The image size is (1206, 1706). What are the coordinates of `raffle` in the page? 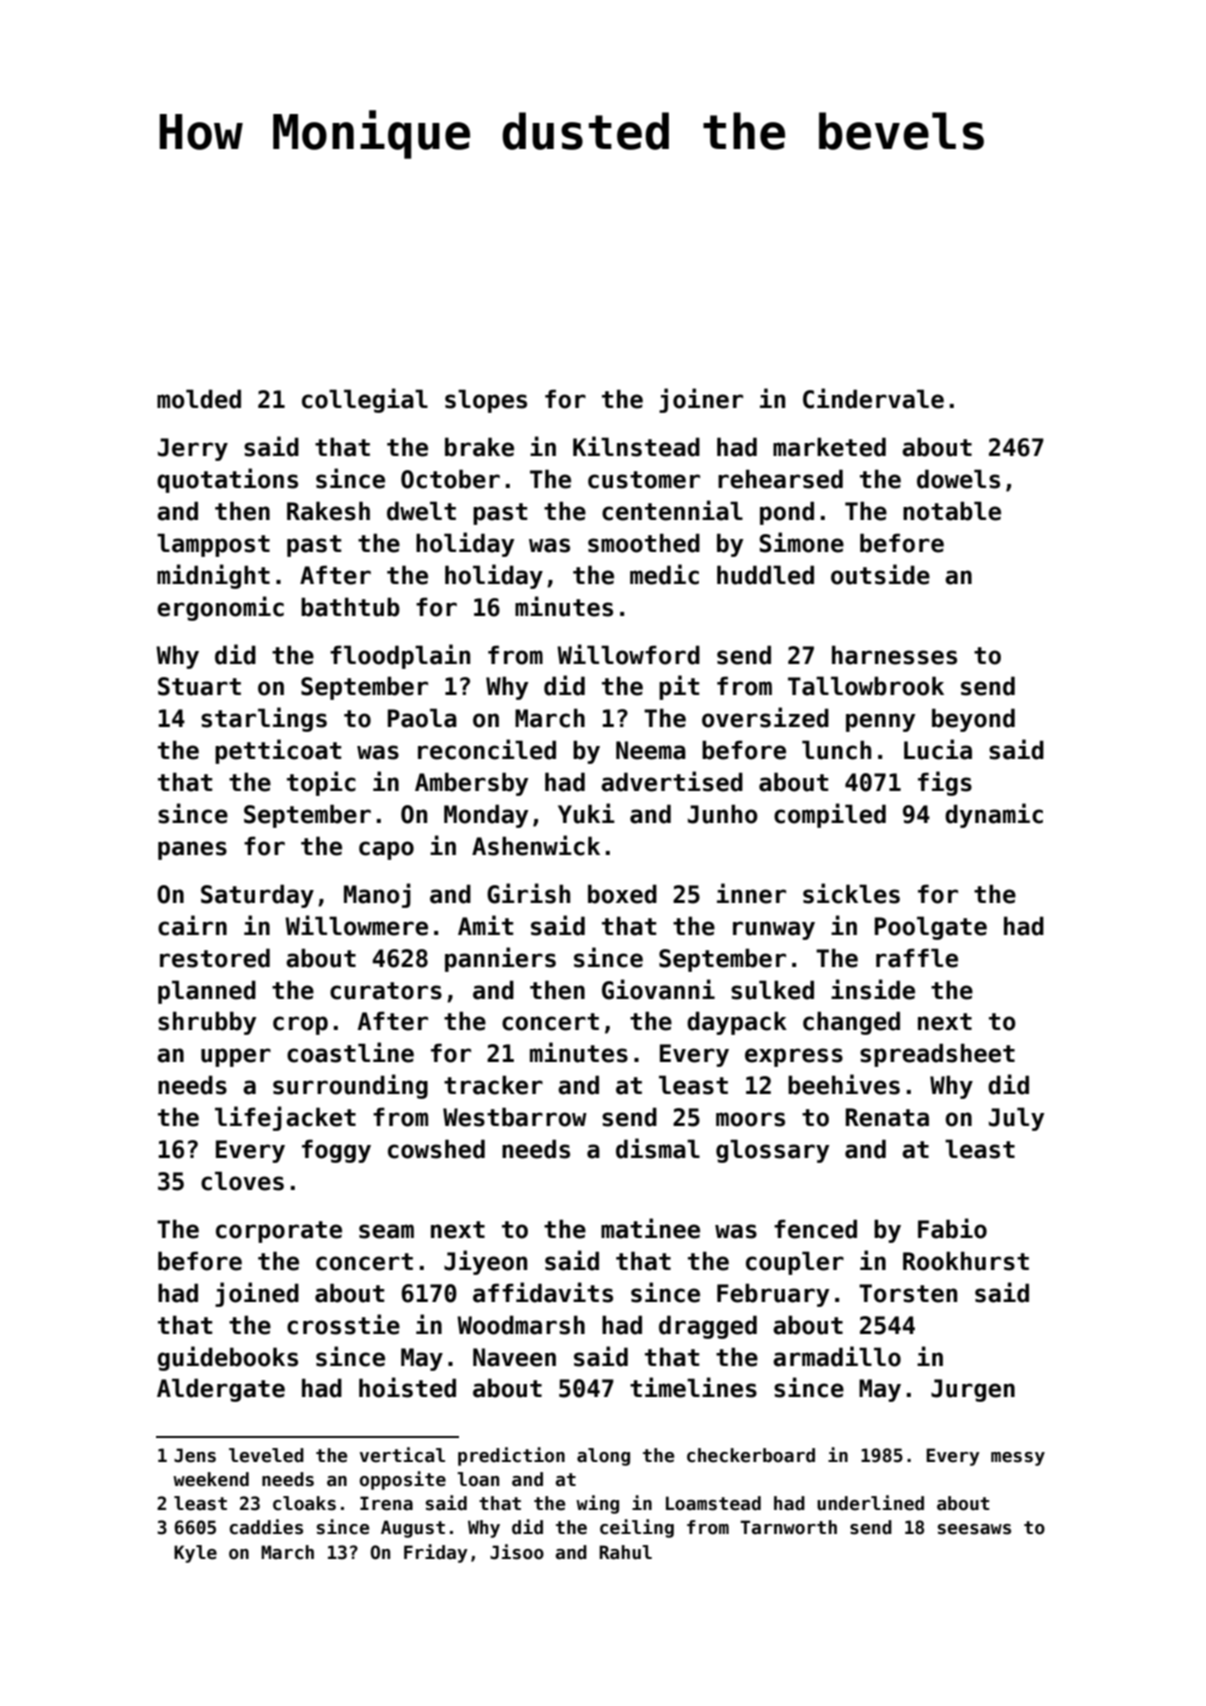 It's located at (917, 958).
